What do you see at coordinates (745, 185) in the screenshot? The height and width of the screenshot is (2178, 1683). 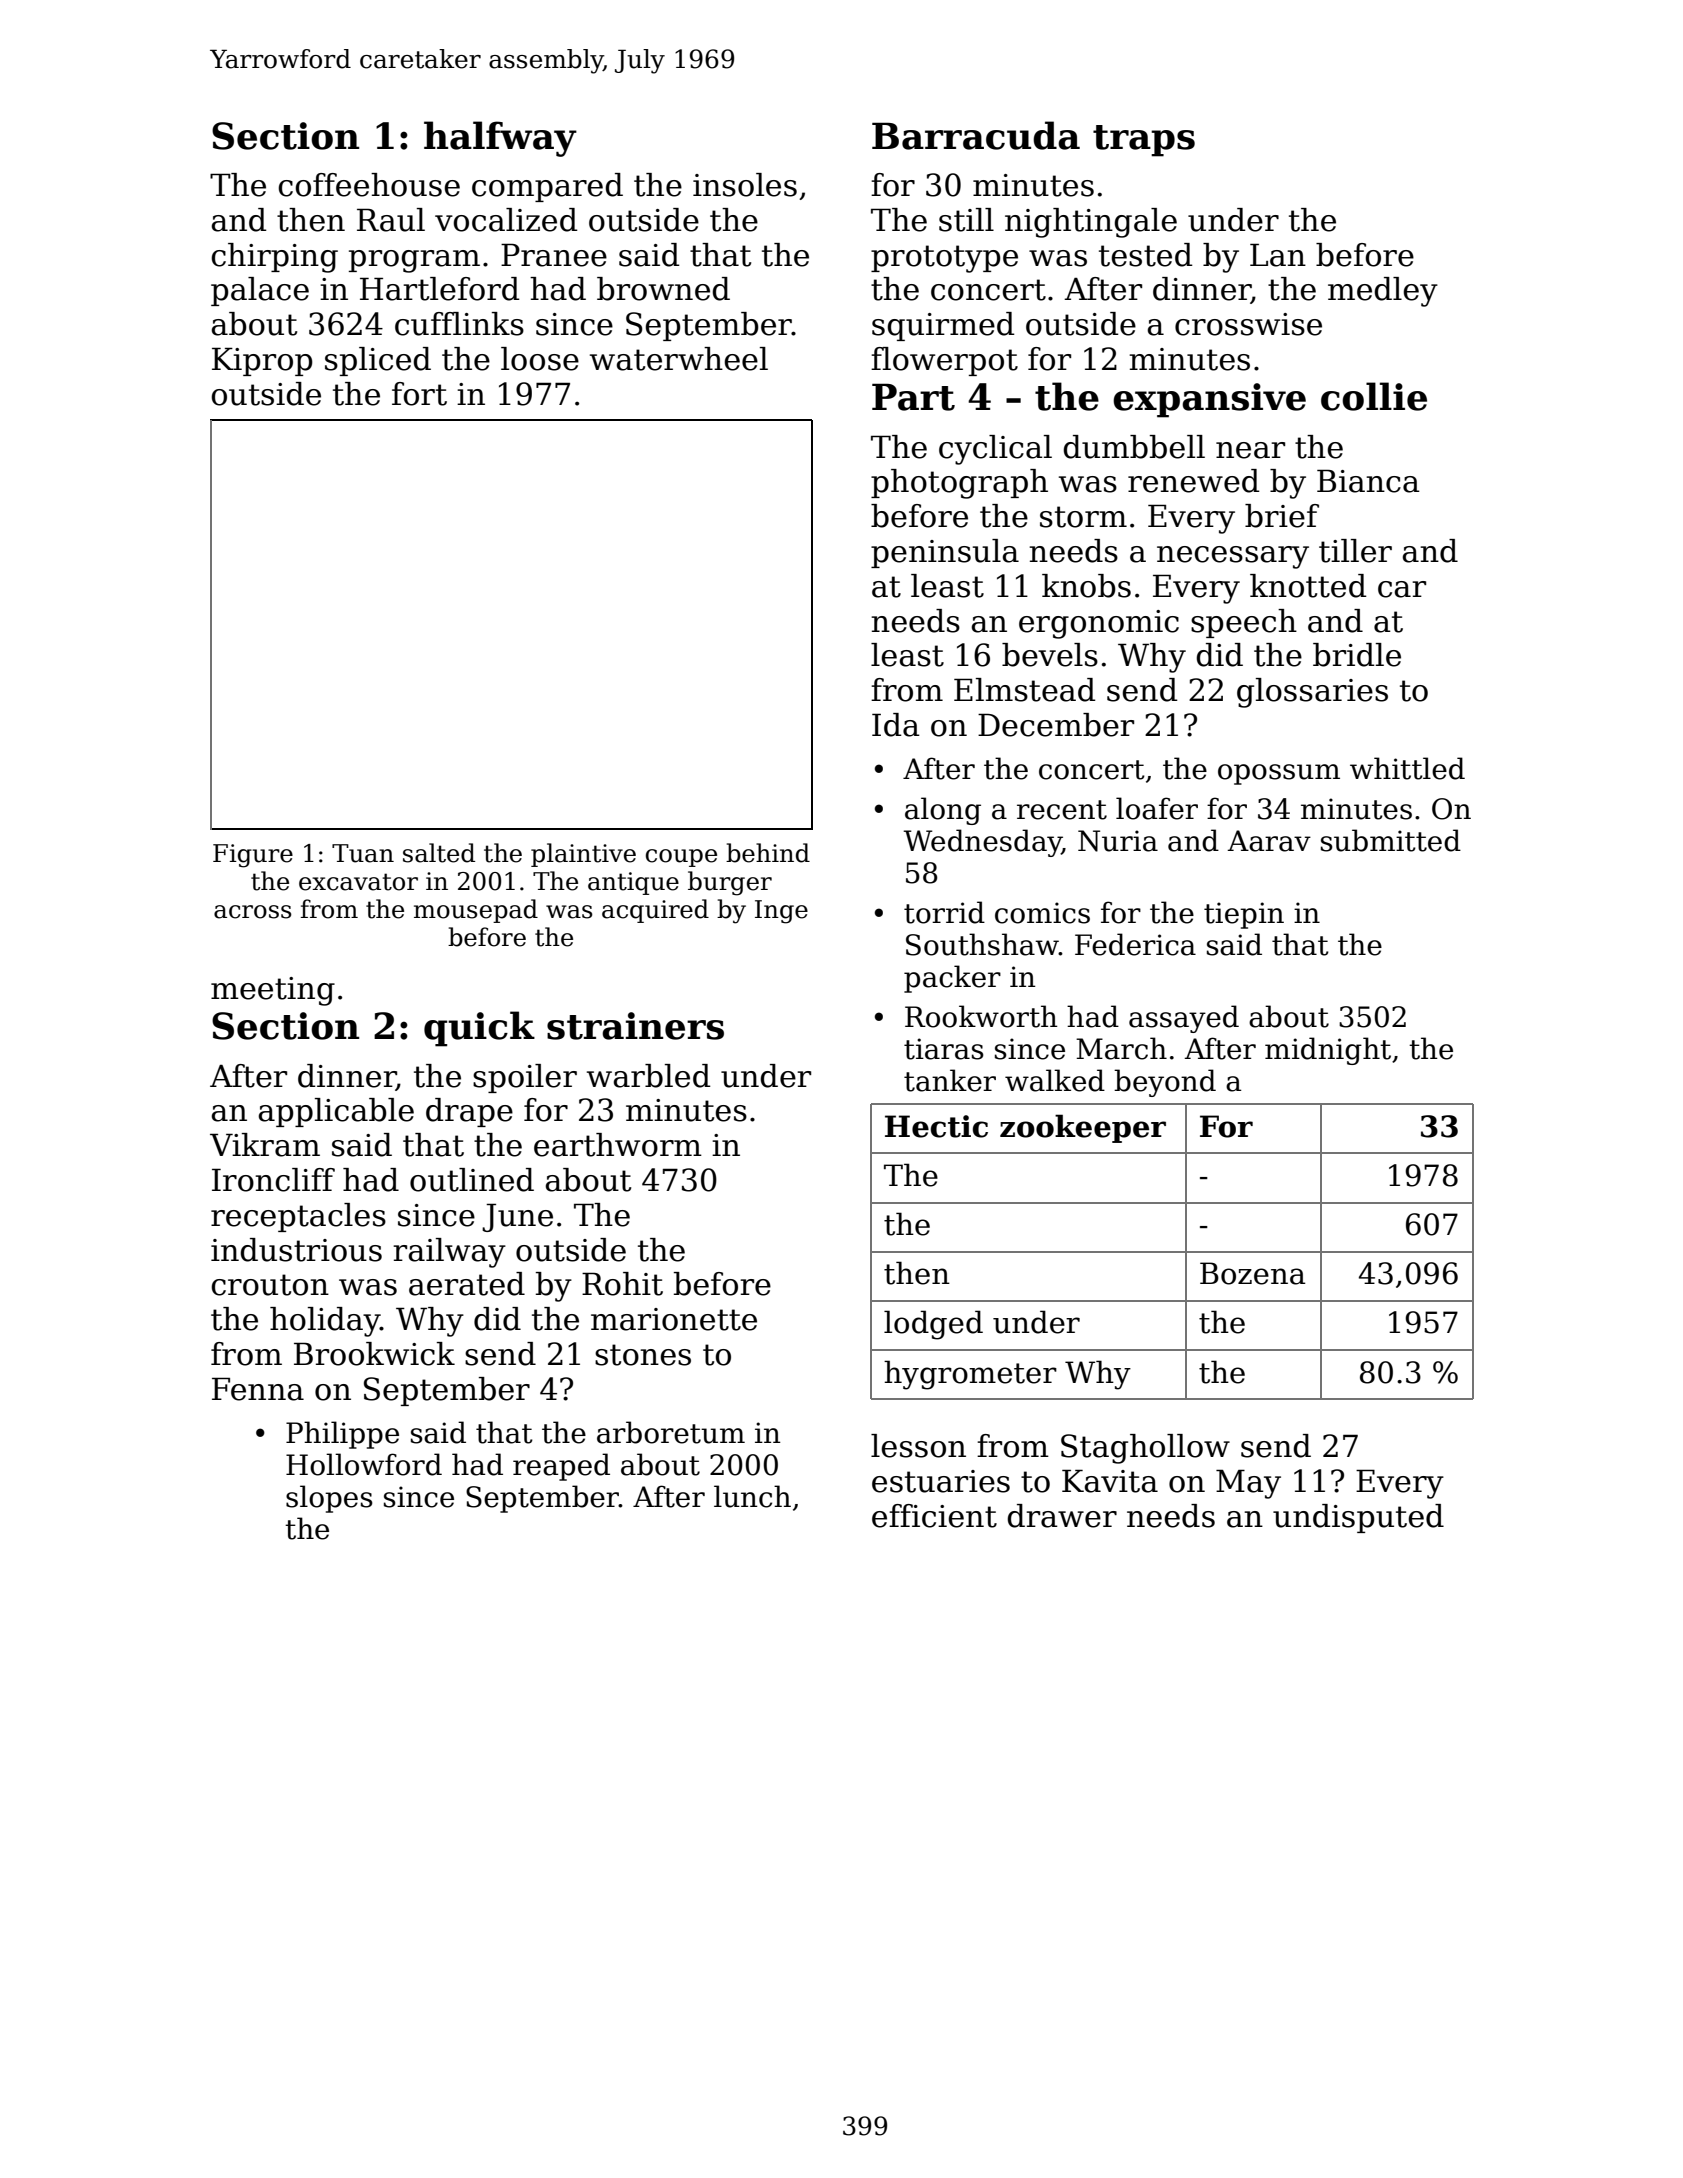 I see `insoles` at bounding box center [745, 185].
